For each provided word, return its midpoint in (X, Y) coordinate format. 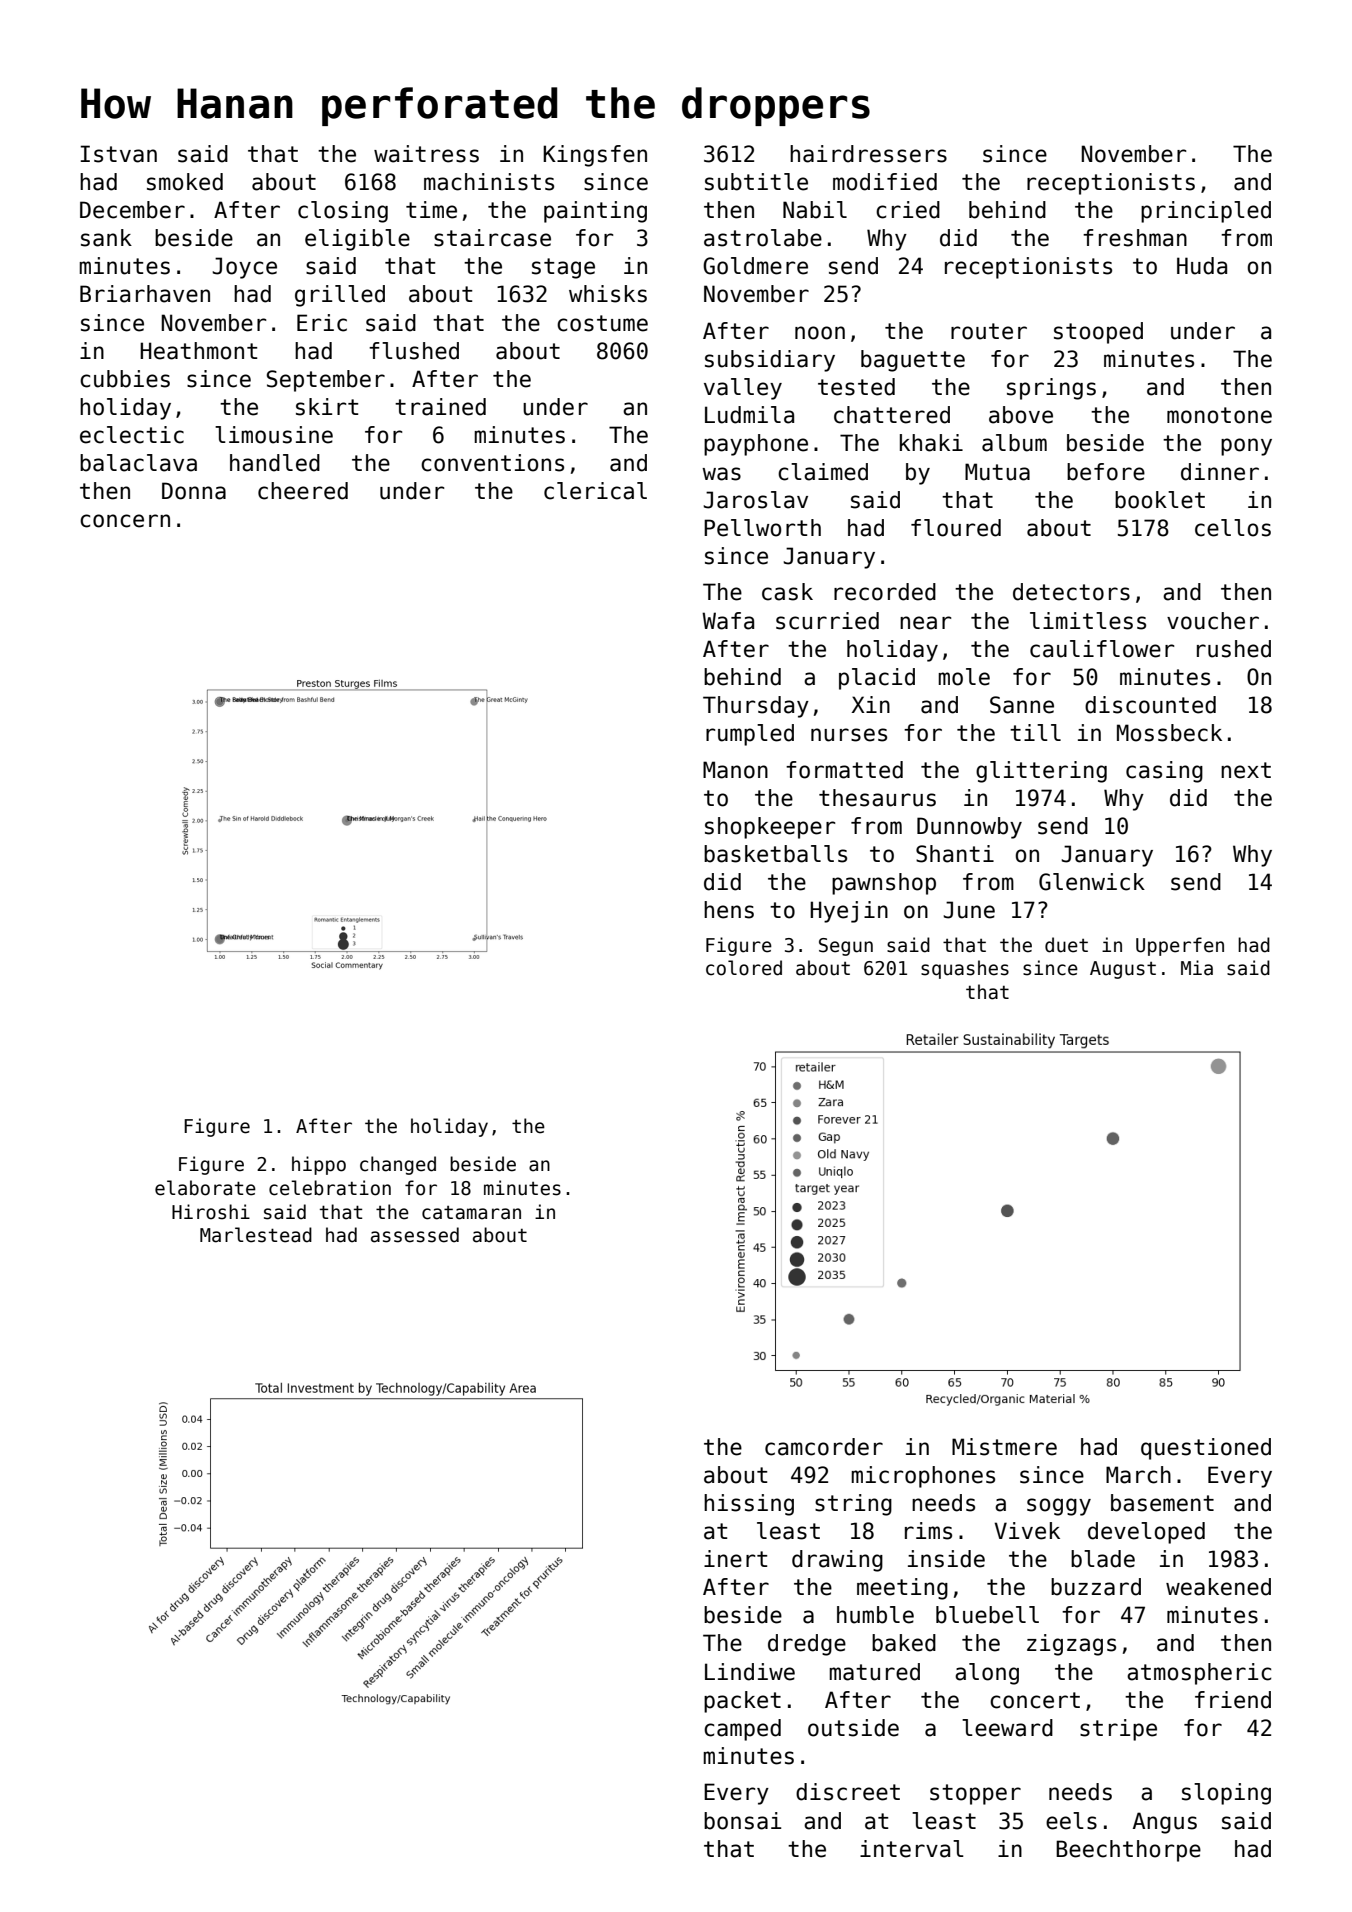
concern (125, 521)
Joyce (244, 268)
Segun (846, 947)
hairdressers (868, 154)
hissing (749, 1505)
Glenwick (1092, 882)
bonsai (742, 1821)
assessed (415, 1235)
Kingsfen (595, 156)
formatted (844, 770)
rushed (1234, 649)
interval (912, 1849)
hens (729, 910)
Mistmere (1004, 1447)
